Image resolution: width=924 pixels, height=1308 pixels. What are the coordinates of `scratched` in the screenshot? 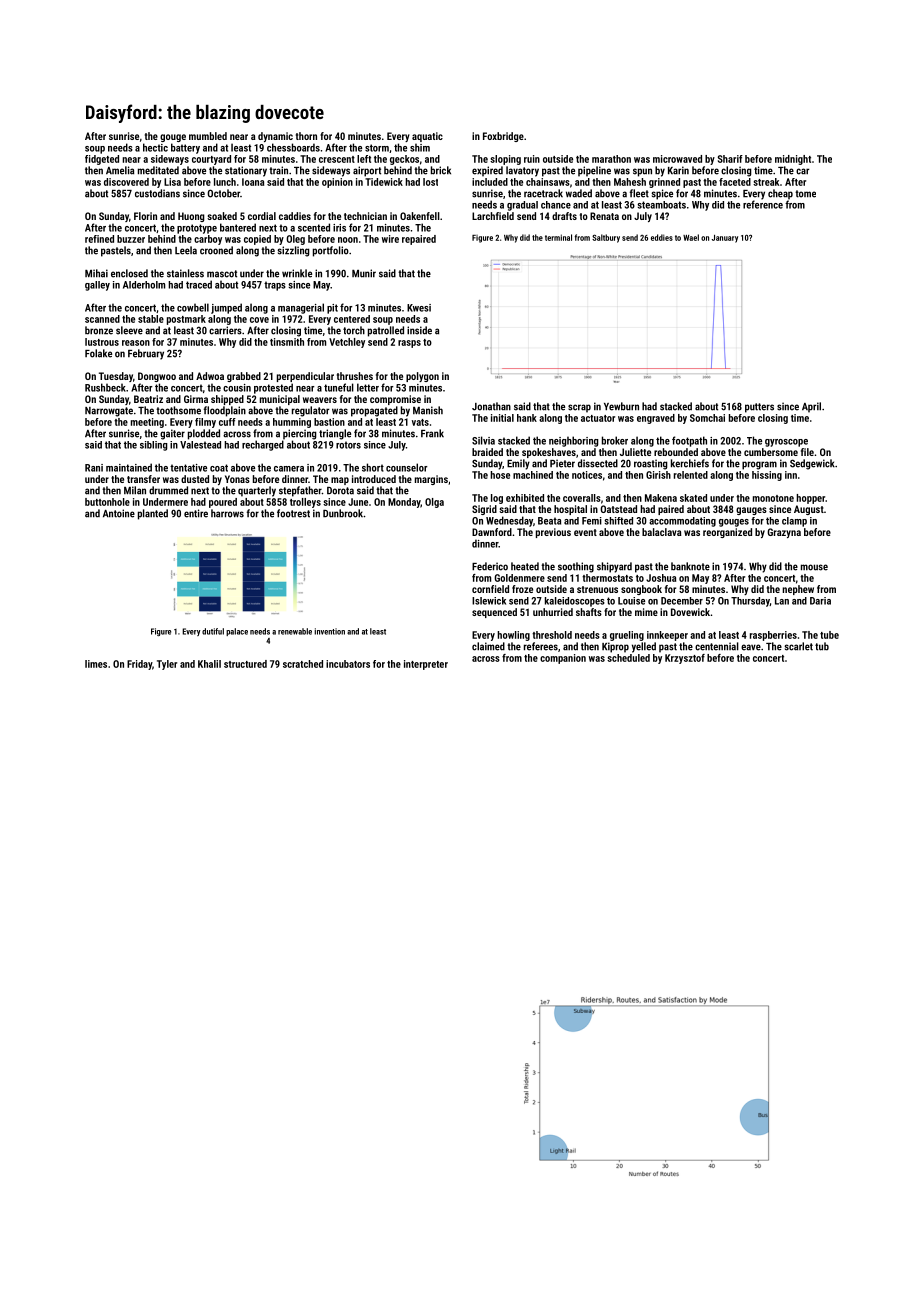 It's located at (303, 664).
